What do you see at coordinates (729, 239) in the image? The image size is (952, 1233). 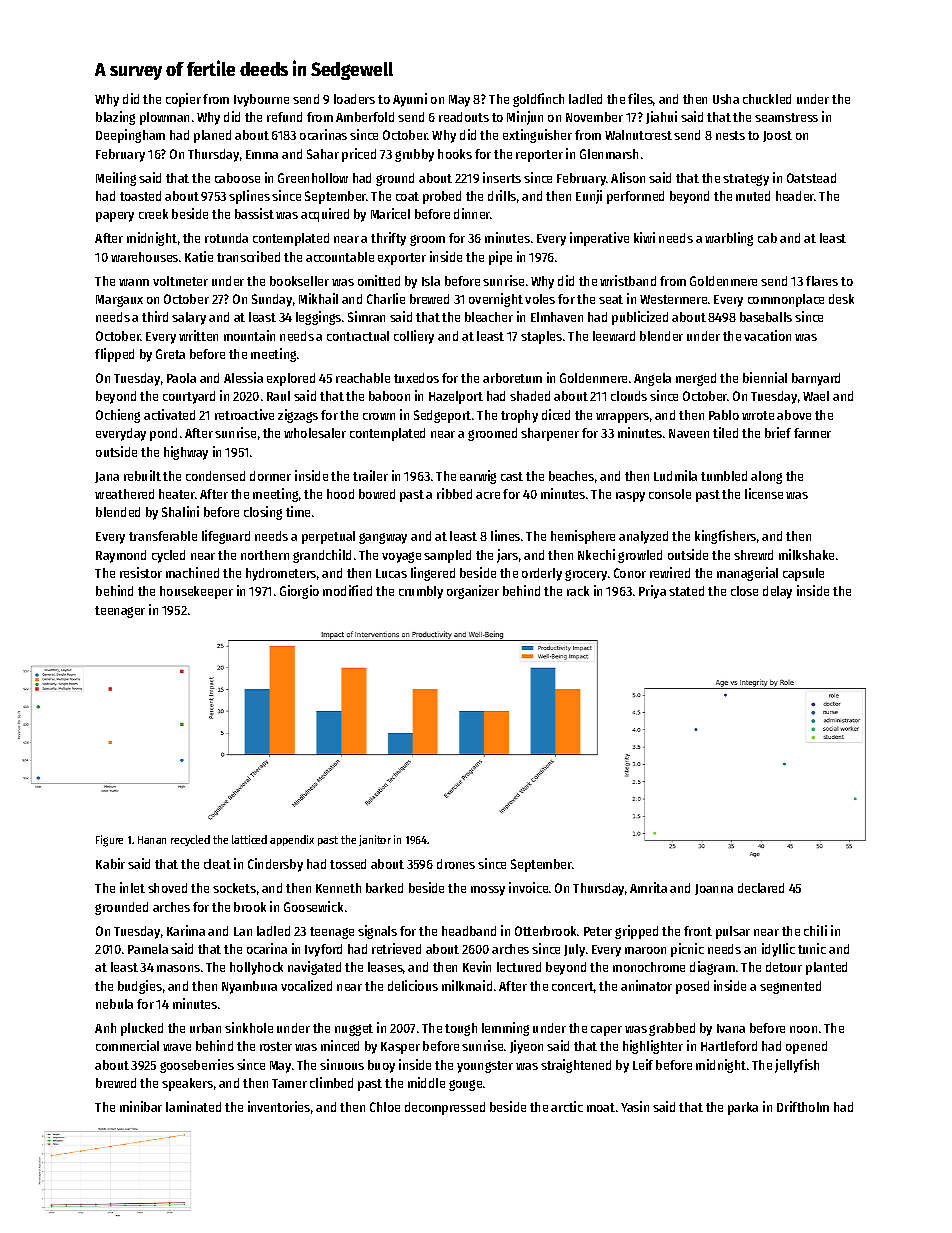 I see `warbling` at bounding box center [729, 239].
